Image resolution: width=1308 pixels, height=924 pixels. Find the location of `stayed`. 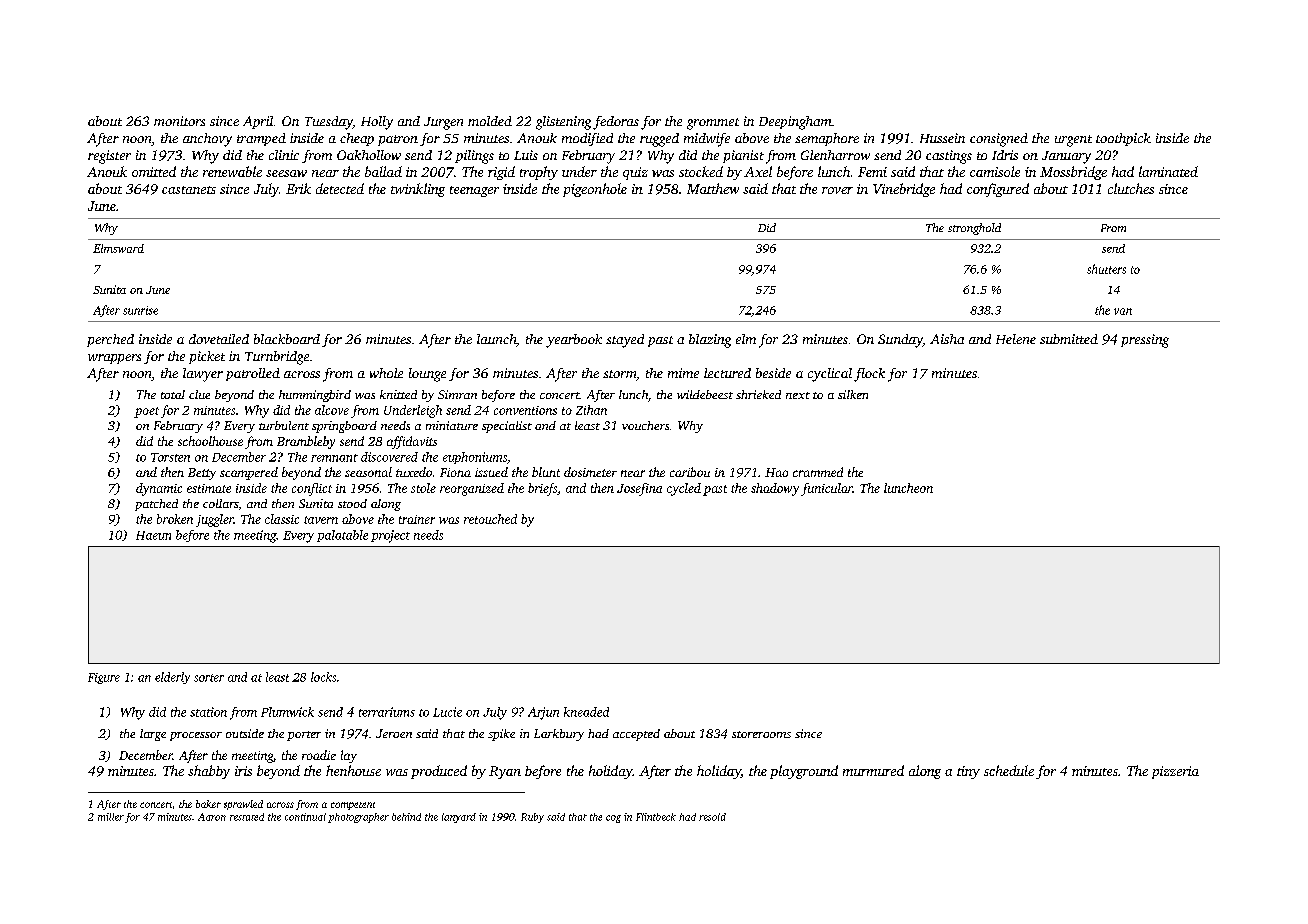

stayed is located at coordinates (625, 341).
